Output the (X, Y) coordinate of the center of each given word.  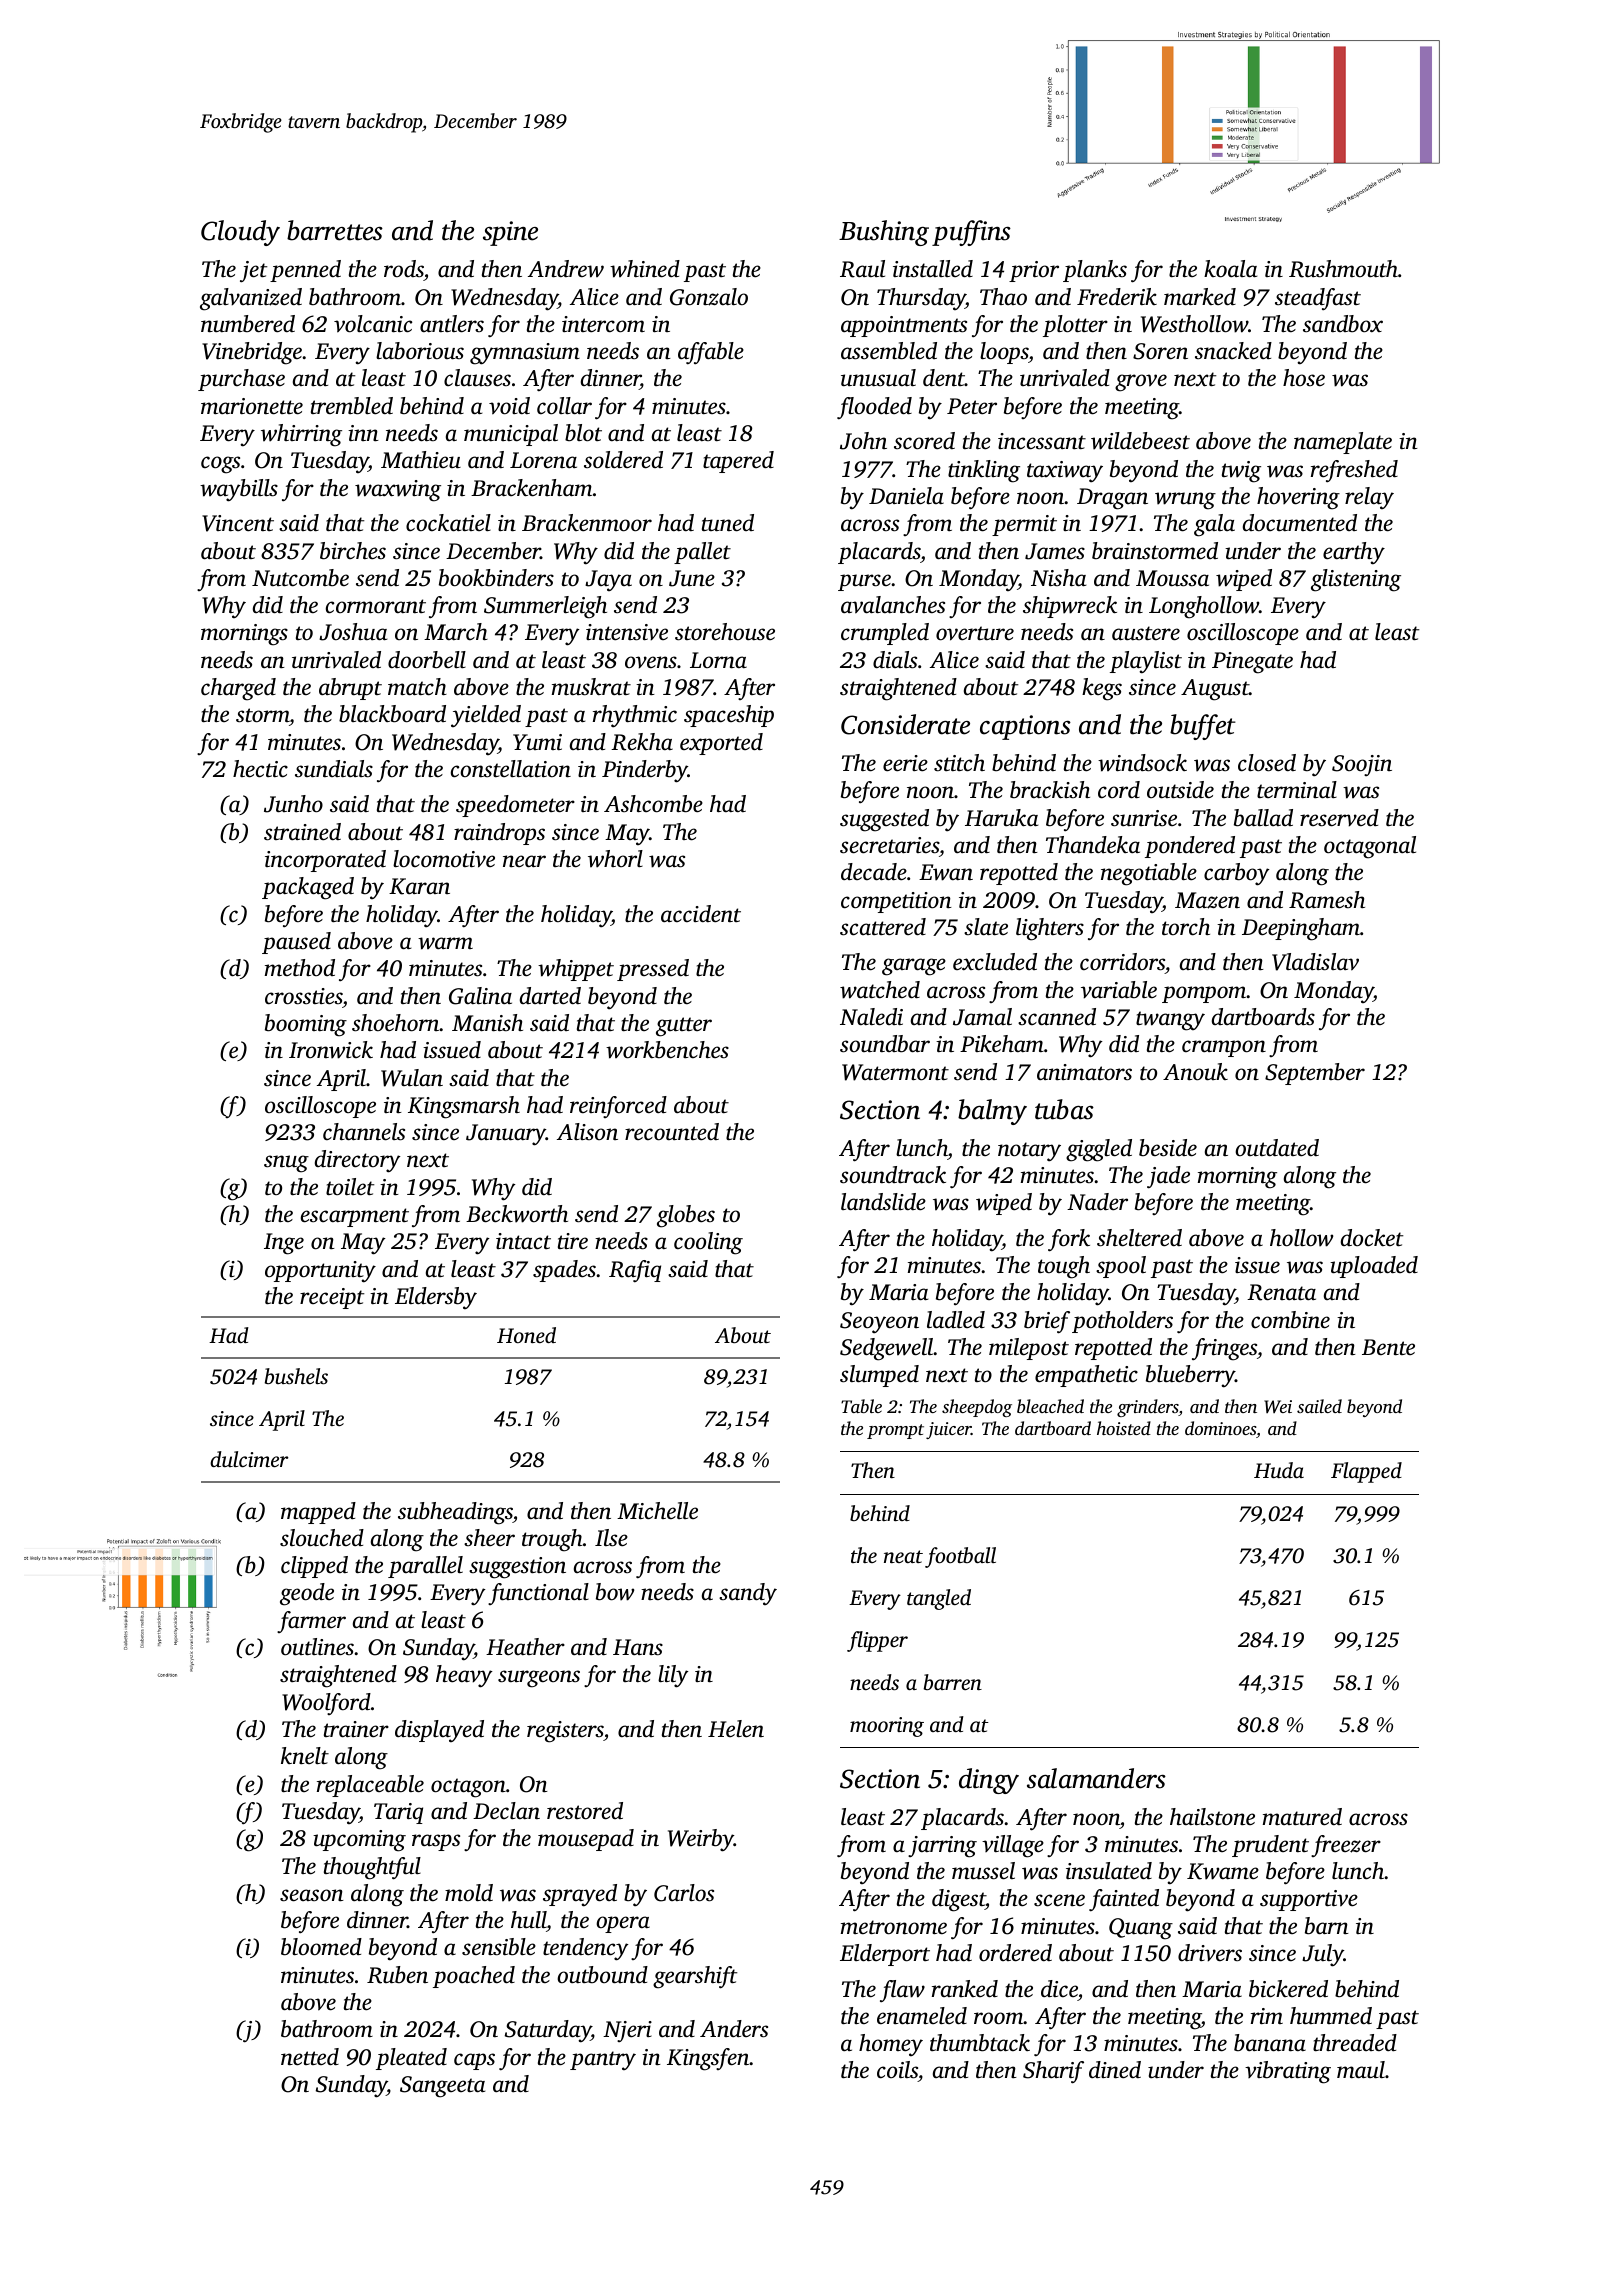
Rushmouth (1343, 269)
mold (469, 1893)
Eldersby (436, 1298)
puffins (971, 233)
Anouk (1195, 1072)
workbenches (667, 1050)
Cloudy (240, 233)
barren (953, 1682)
